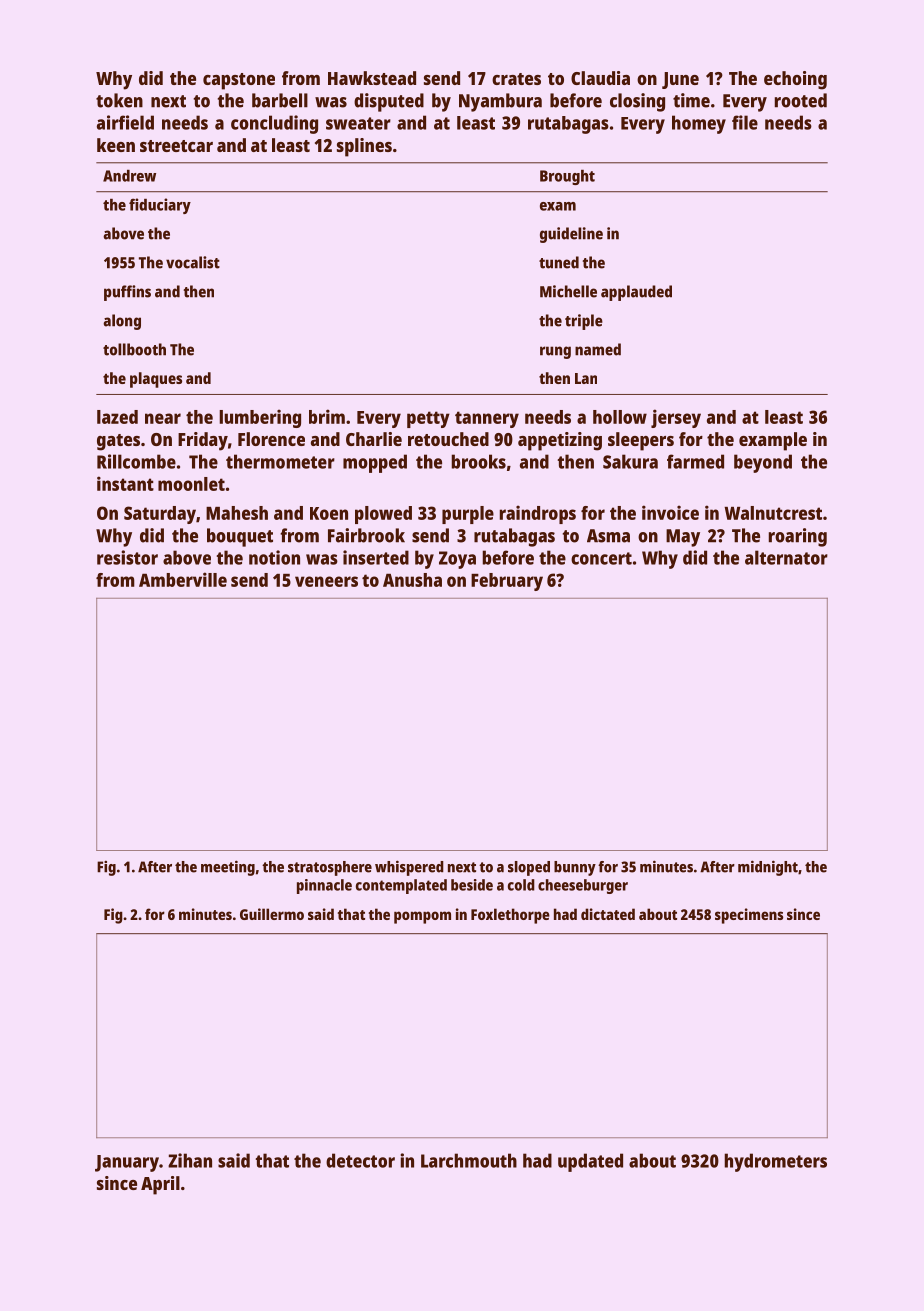  I want to click on Zoya, so click(457, 560).
